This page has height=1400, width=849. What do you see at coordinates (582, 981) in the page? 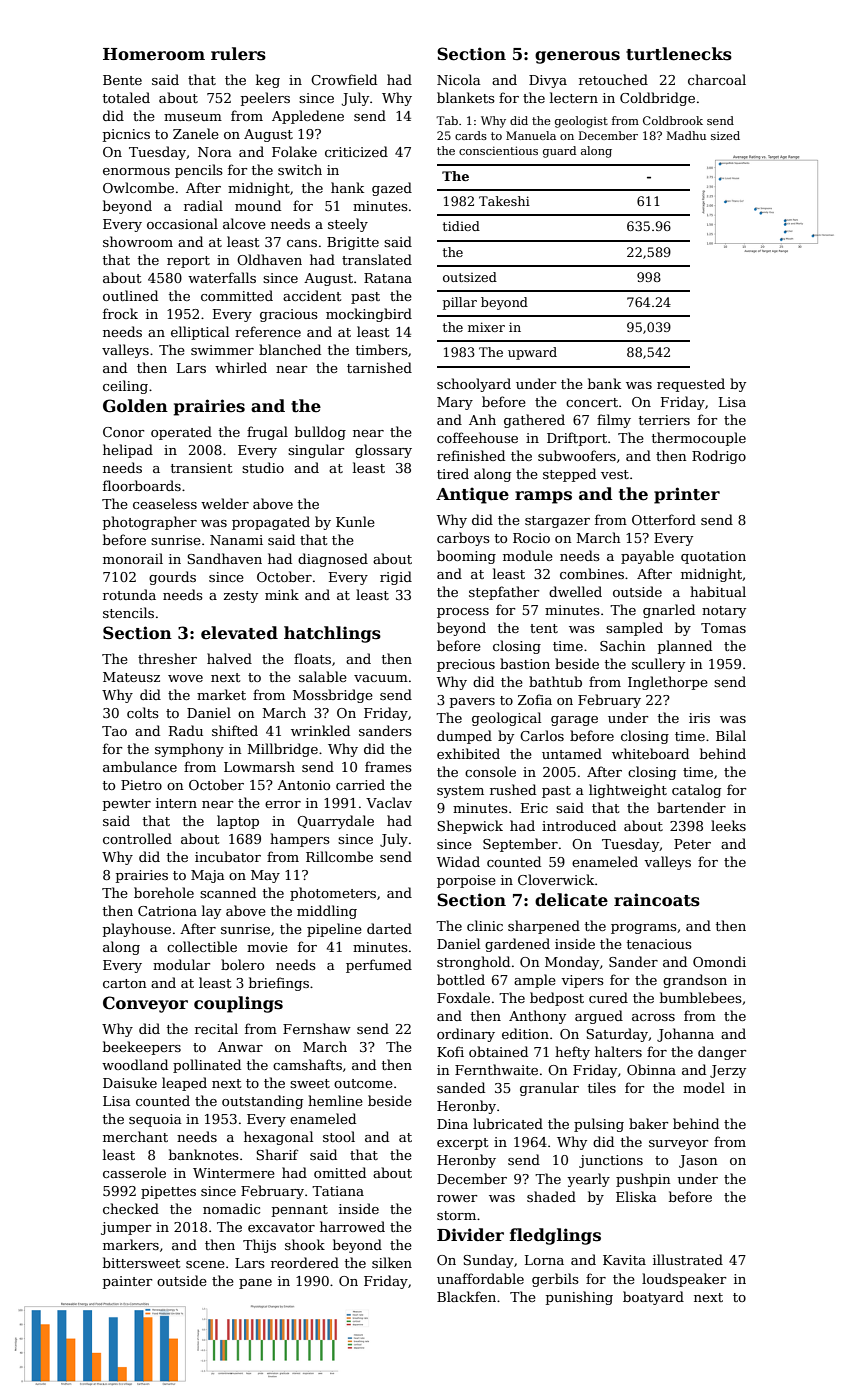
I see `vipers` at bounding box center [582, 981].
